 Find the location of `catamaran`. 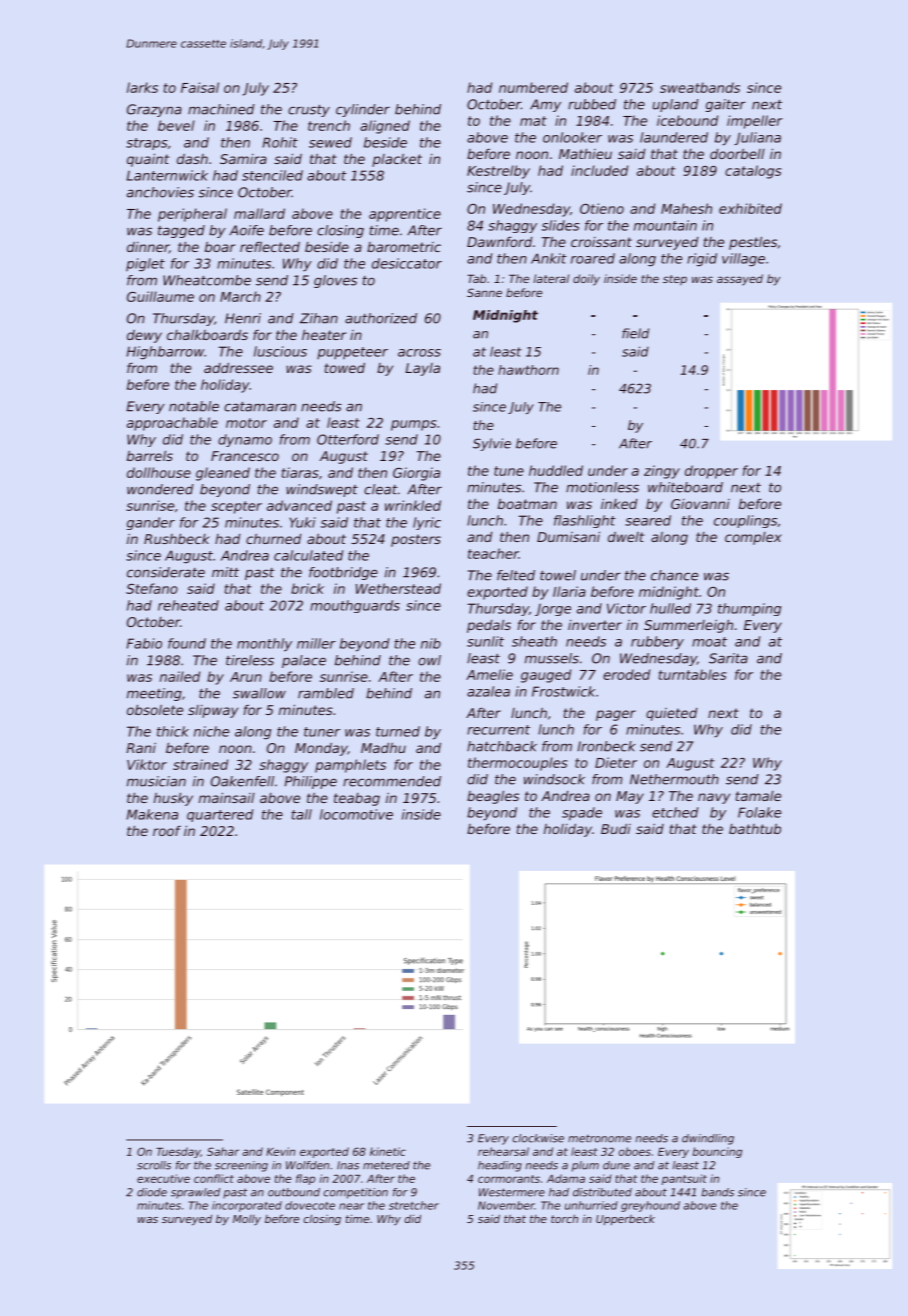

catamaran is located at coordinates (260, 407).
